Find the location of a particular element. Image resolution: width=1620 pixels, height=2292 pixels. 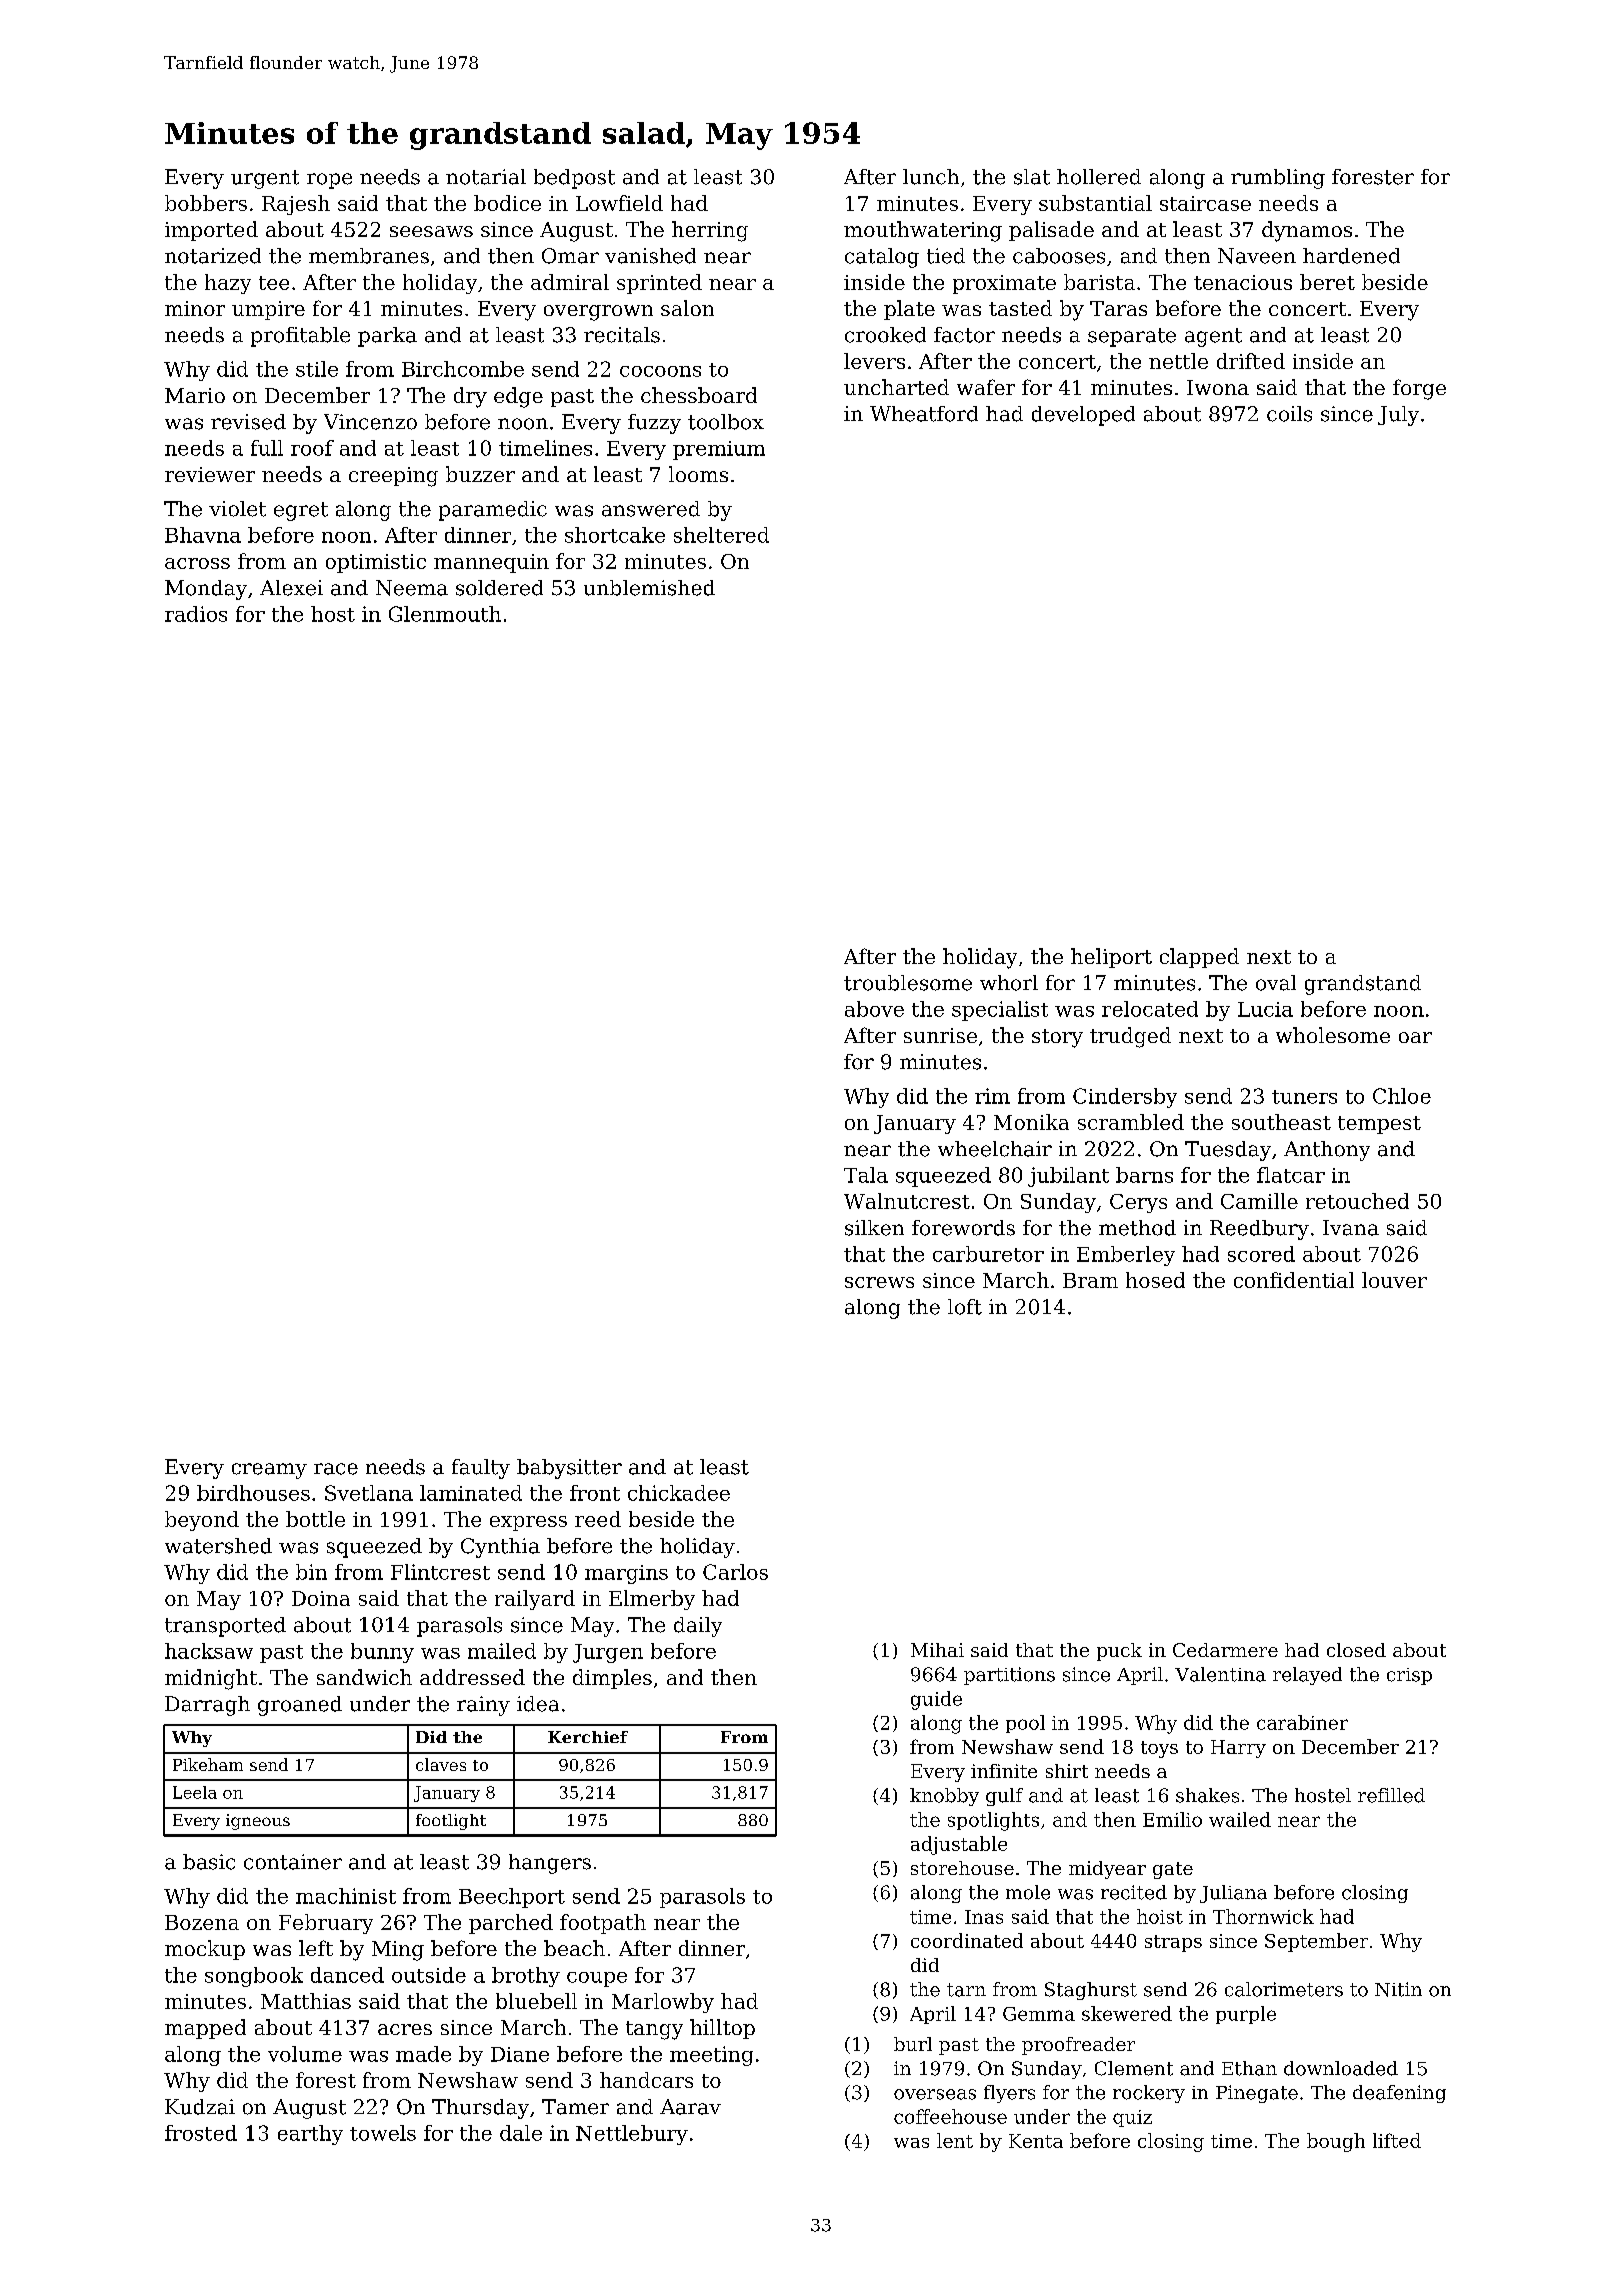

herring is located at coordinates (710, 231).
